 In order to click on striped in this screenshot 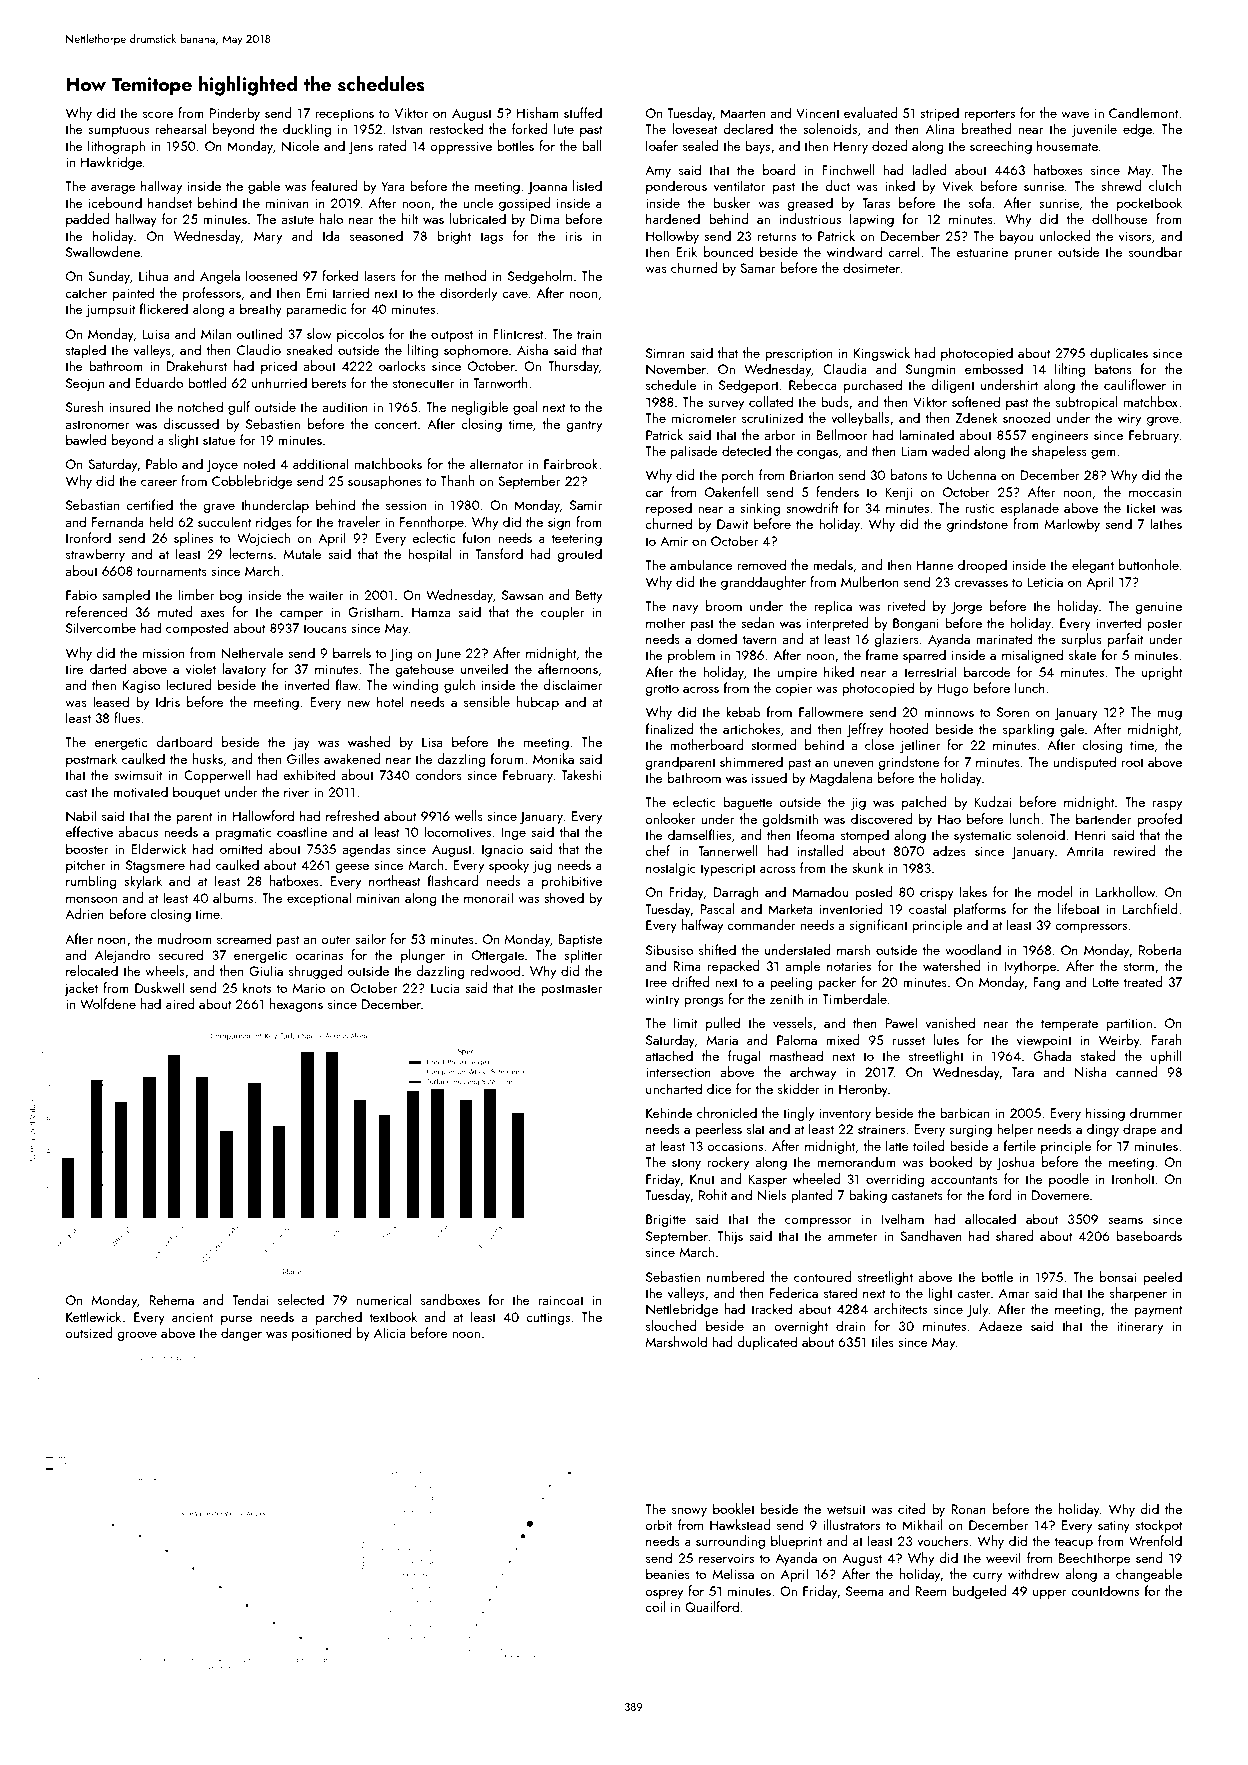, I will do `click(939, 114)`.
